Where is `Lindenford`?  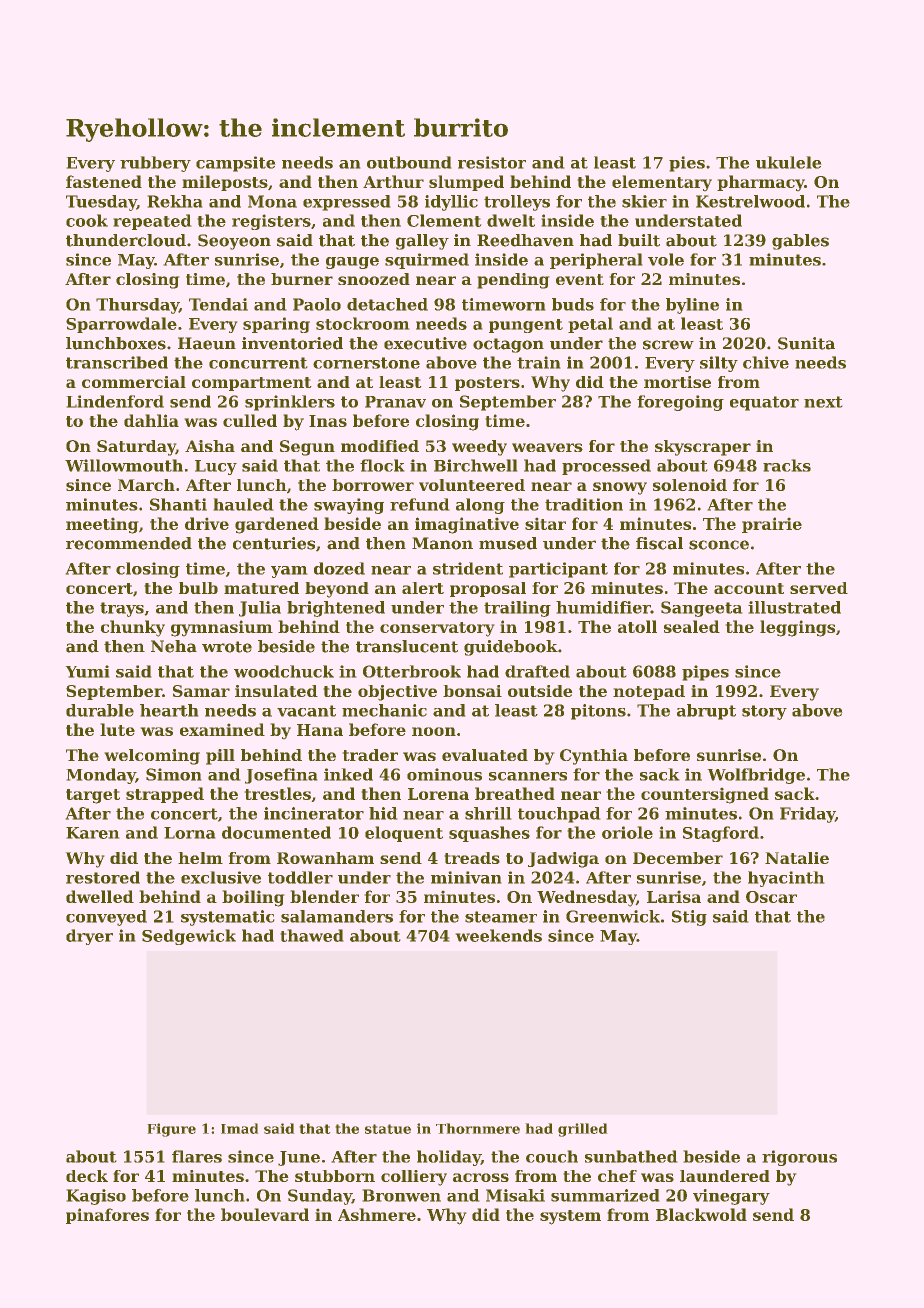 Lindenford is located at coordinates (115, 401).
